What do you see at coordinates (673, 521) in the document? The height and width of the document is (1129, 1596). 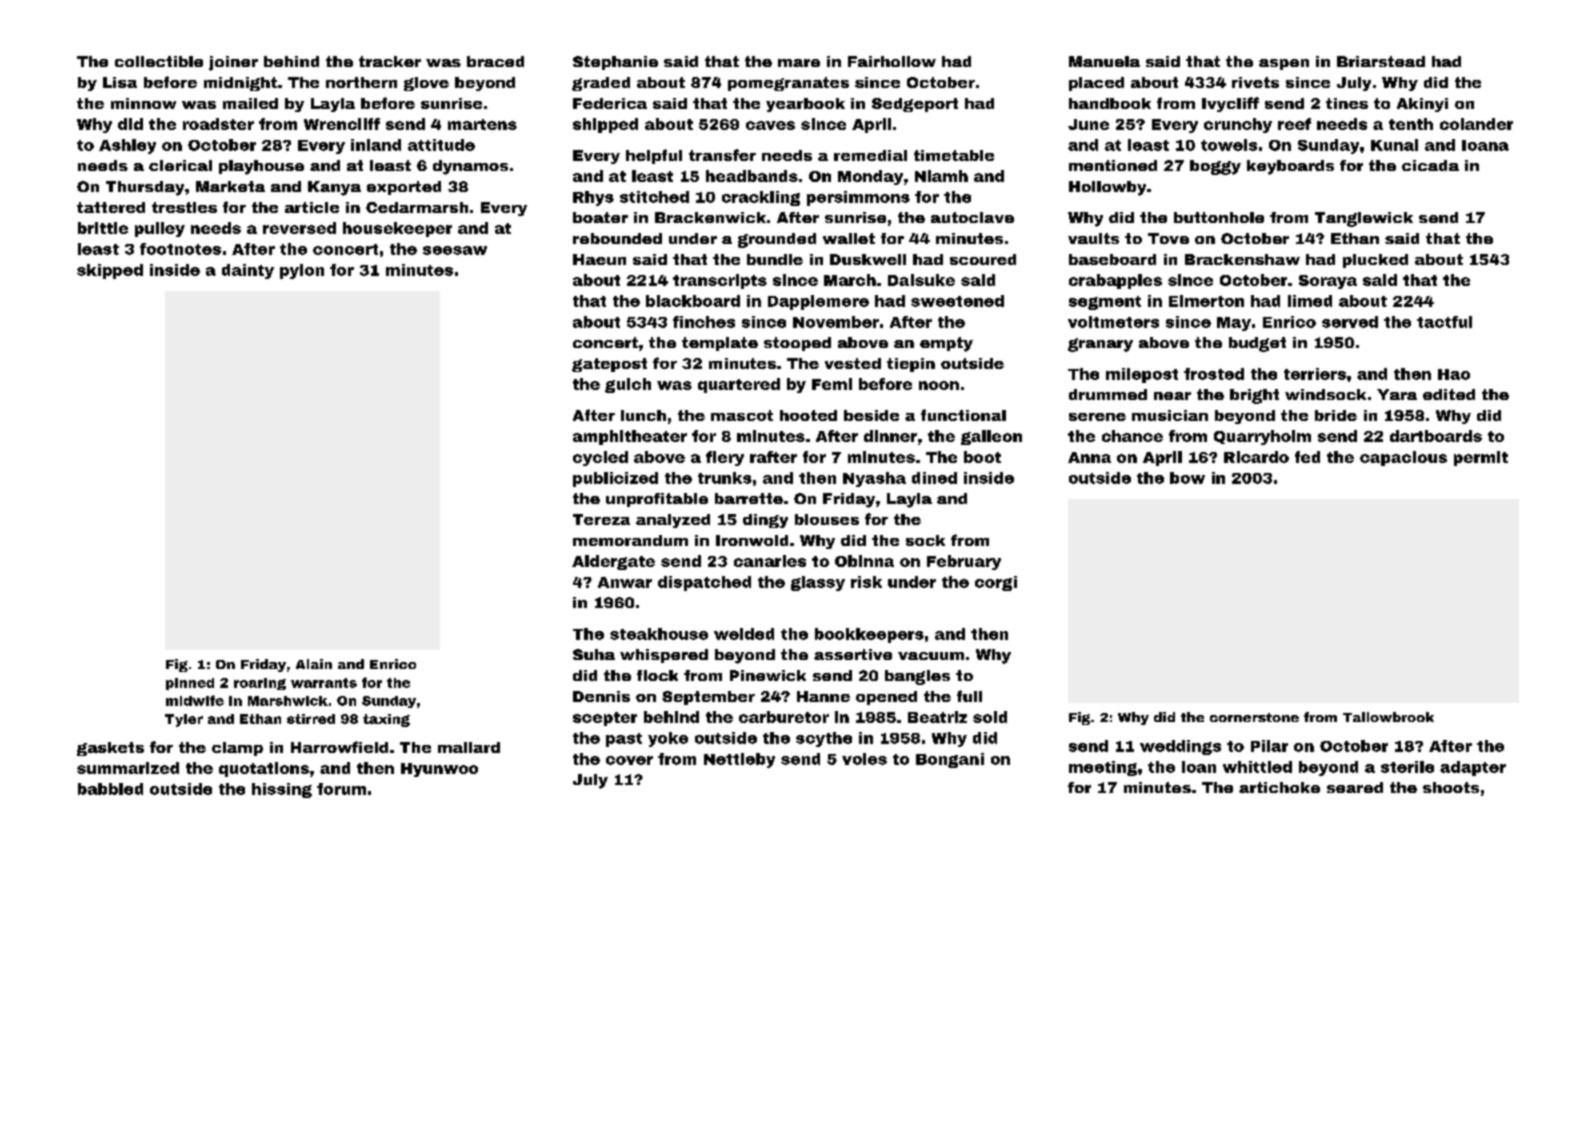 I see `analyzed` at bounding box center [673, 521].
